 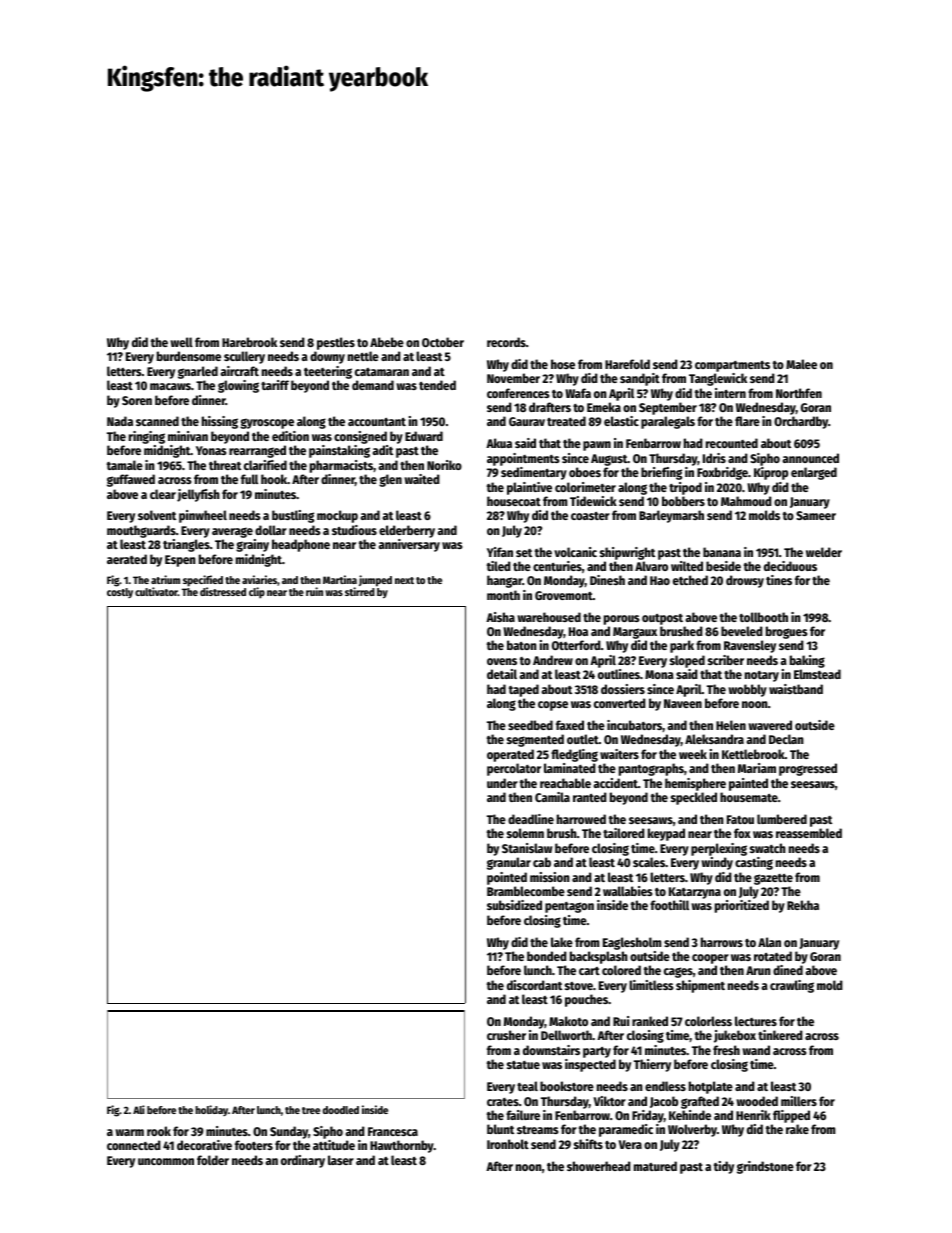 What do you see at coordinates (139, 1109) in the document?
I see `Ali` at bounding box center [139, 1109].
